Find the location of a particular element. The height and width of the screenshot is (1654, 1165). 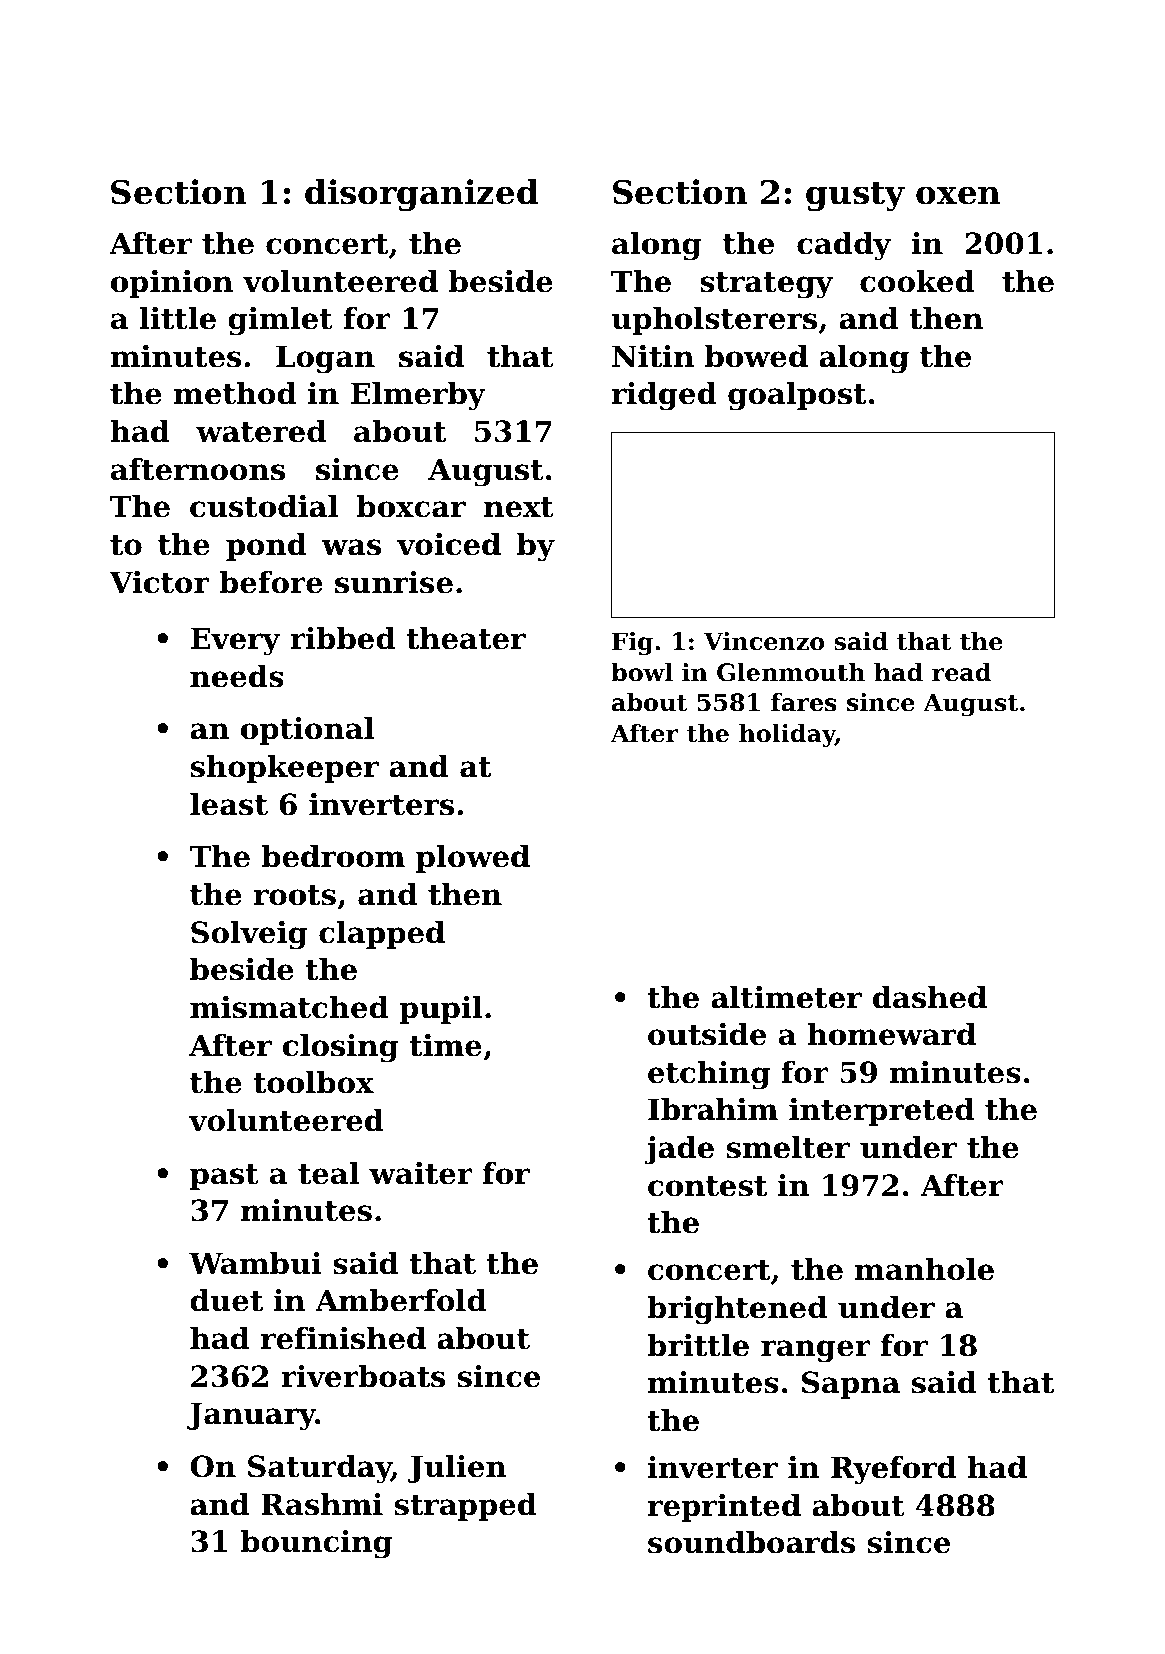

outside is located at coordinates (707, 1034).
